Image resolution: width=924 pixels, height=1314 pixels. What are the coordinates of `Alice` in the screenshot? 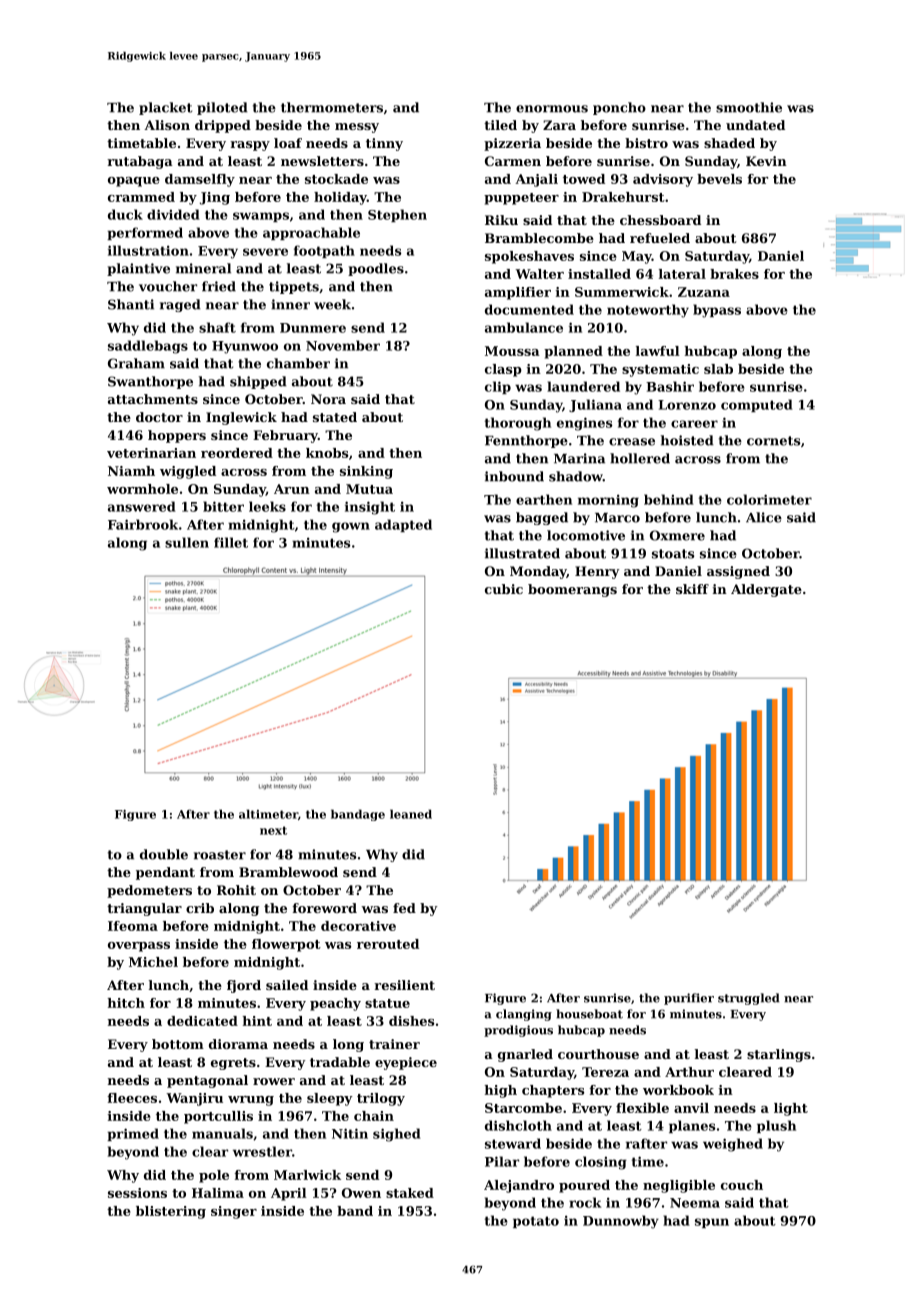 It's located at (764, 517).
